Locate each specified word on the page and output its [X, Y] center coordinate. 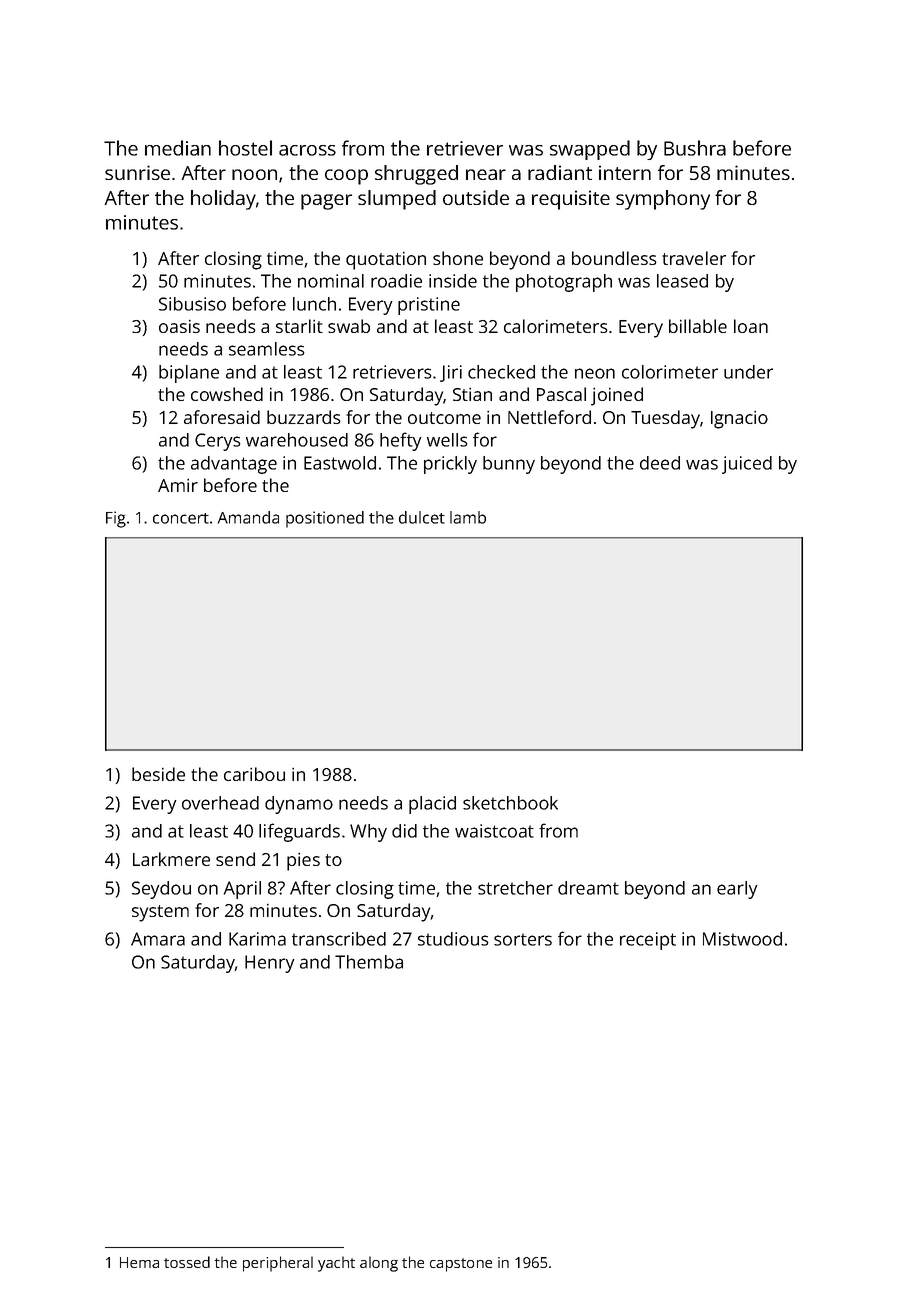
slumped [397, 200]
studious [453, 939]
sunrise [137, 172]
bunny [509, 465]
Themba [369, 962]
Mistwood [742, 939]
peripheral [278, 1264]
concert [181, 518]
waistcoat [494, 831]
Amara [158, 939]
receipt [648, 941]
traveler [694, 258]
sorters [523, 939]
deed [660, 463]
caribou [254, 774]
